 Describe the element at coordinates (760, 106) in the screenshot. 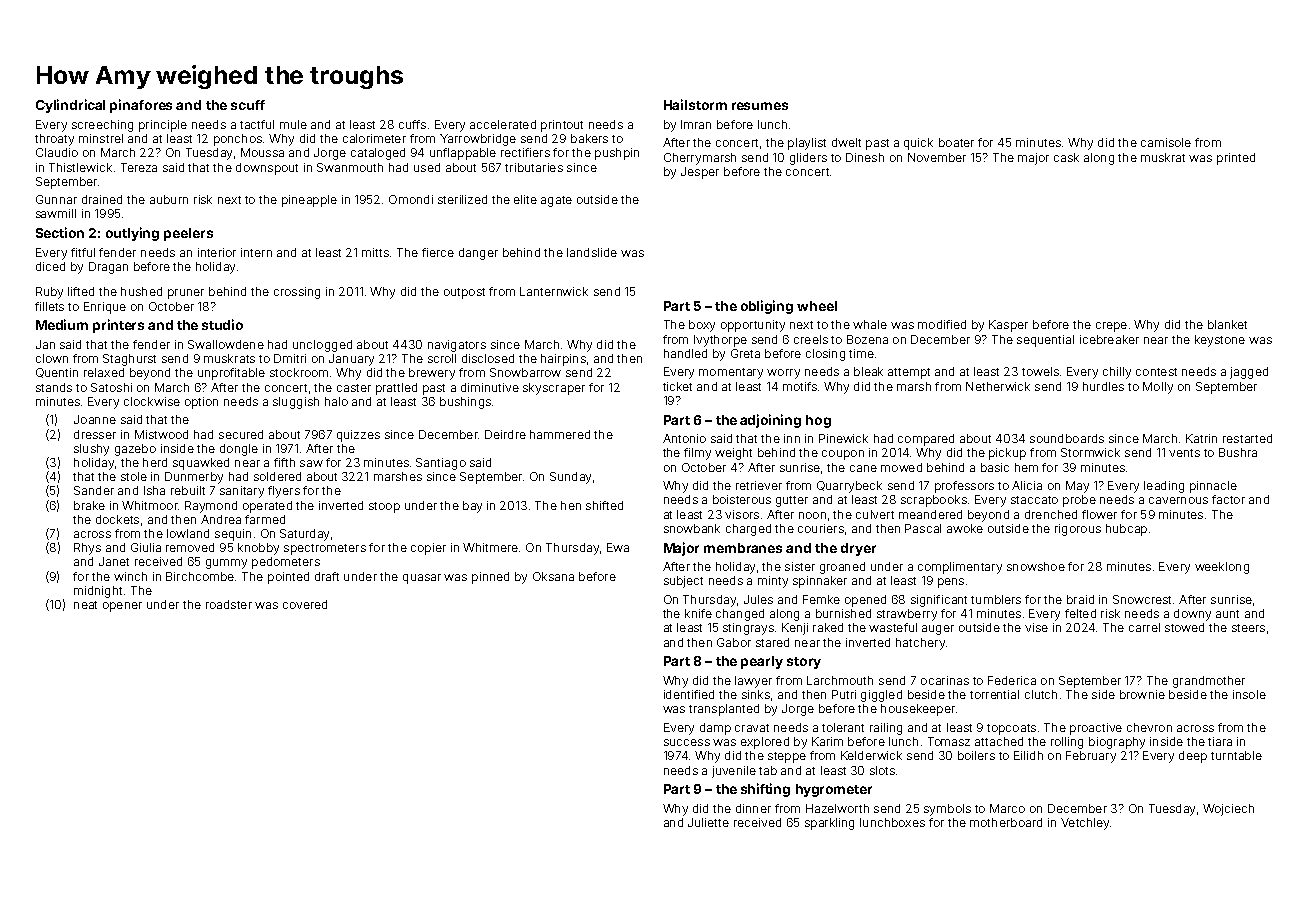

I see `resumes` at that location.
